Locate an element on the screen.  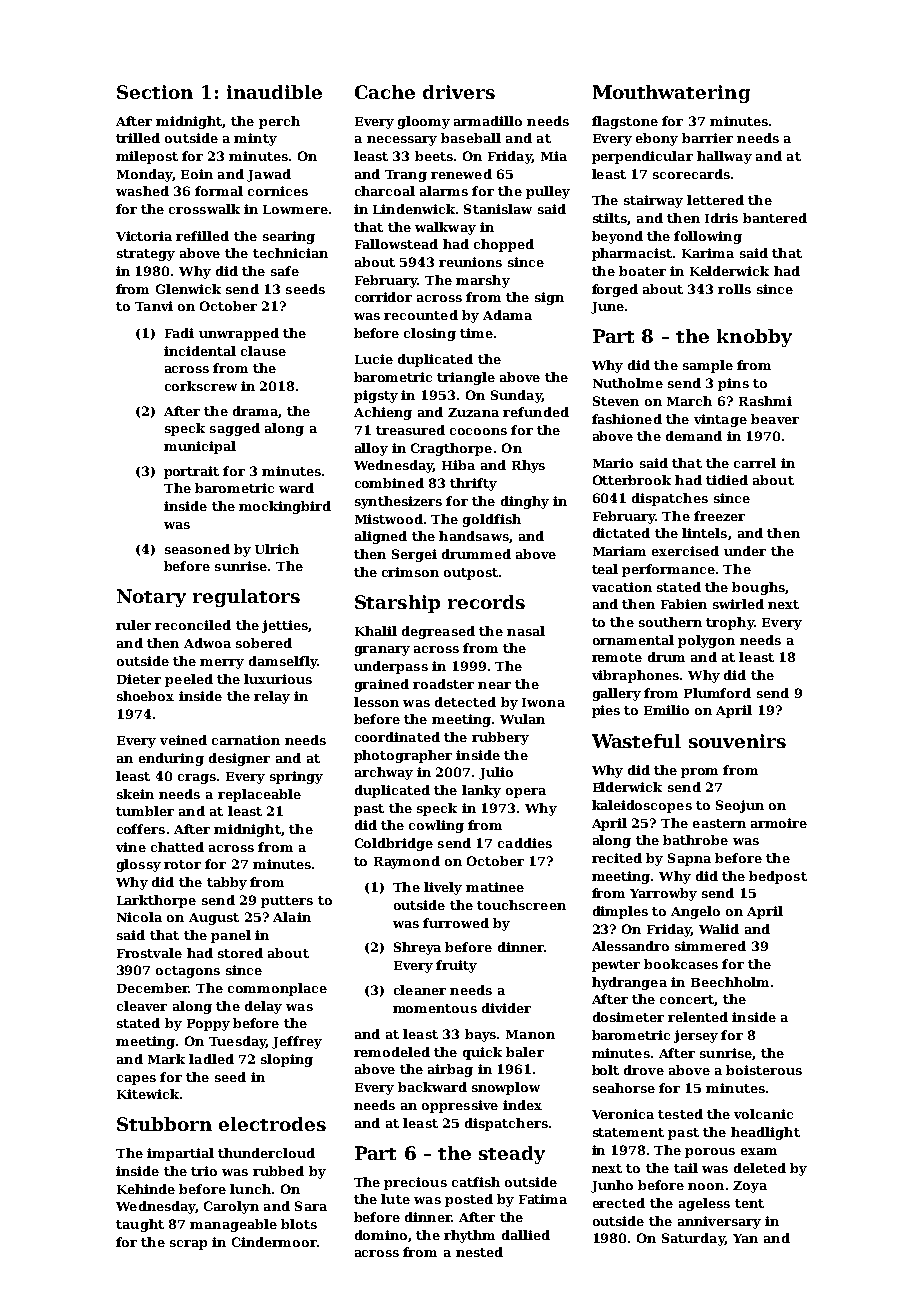
Mouthwatering is located at coordinates (671, 94).
